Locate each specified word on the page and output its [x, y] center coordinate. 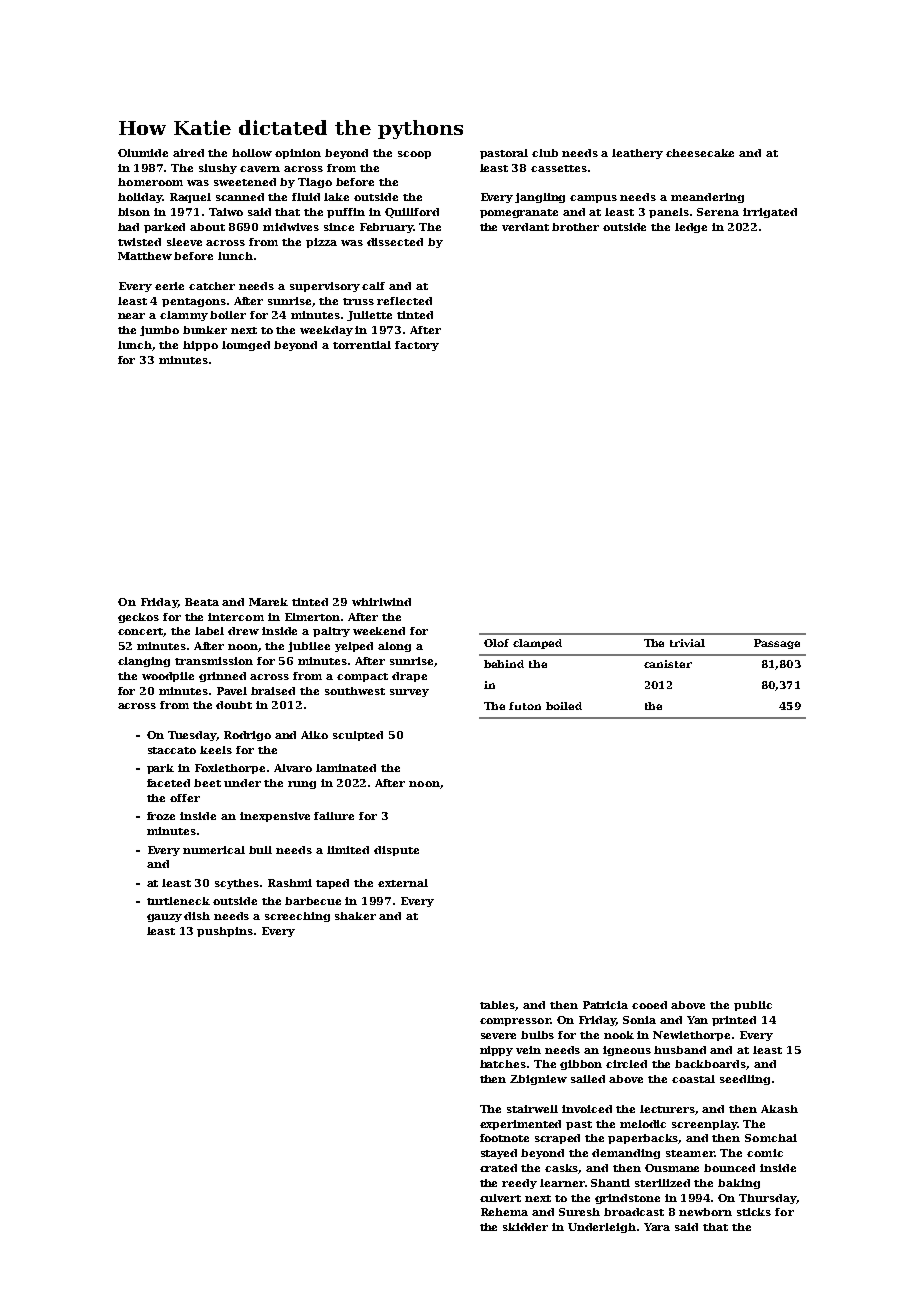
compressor [515, 1022]
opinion [298, 154]
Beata [202, 602]
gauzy [164, 918]
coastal [693, 1079]
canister [668, 664]
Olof [496, 643]
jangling [540, 198]
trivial [687, 643]
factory [417, 346]
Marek [268, 602]
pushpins [225, 932]
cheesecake [700, 153]
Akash [779, 1109]
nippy [496, 1051]
